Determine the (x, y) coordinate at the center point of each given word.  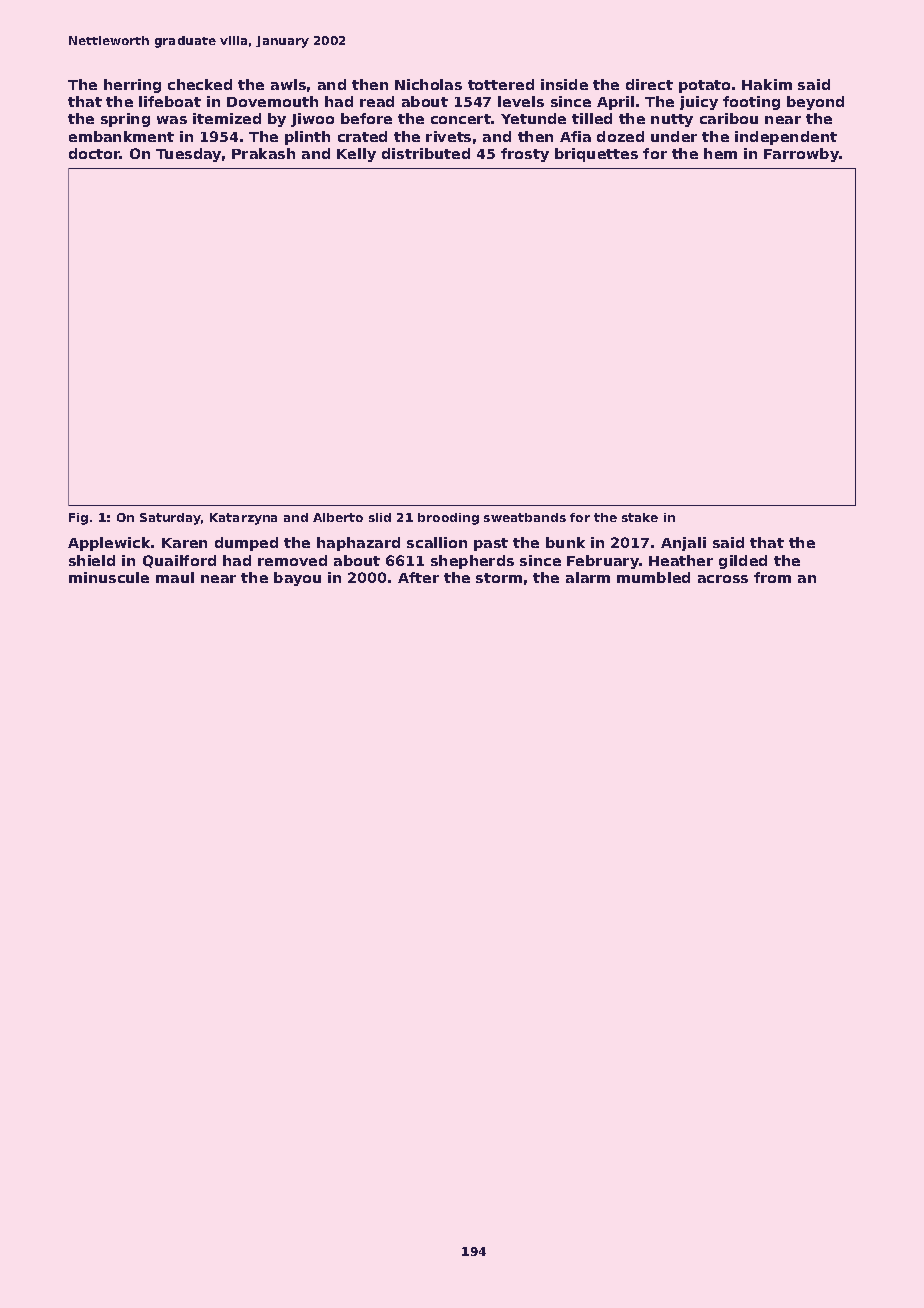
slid (380, 517)
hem (720, 153)
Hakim (767, 84)
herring (132, 86)
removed (292, 560)
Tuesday (188, 155)
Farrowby (801, 155)
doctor (94, 153)
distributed (426, 153)
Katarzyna (243, 519)
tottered (501, 84)
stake (640, 517)
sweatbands (525, 517)
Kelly (356, 155)
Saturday (170, 519)
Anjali (683, 544)
